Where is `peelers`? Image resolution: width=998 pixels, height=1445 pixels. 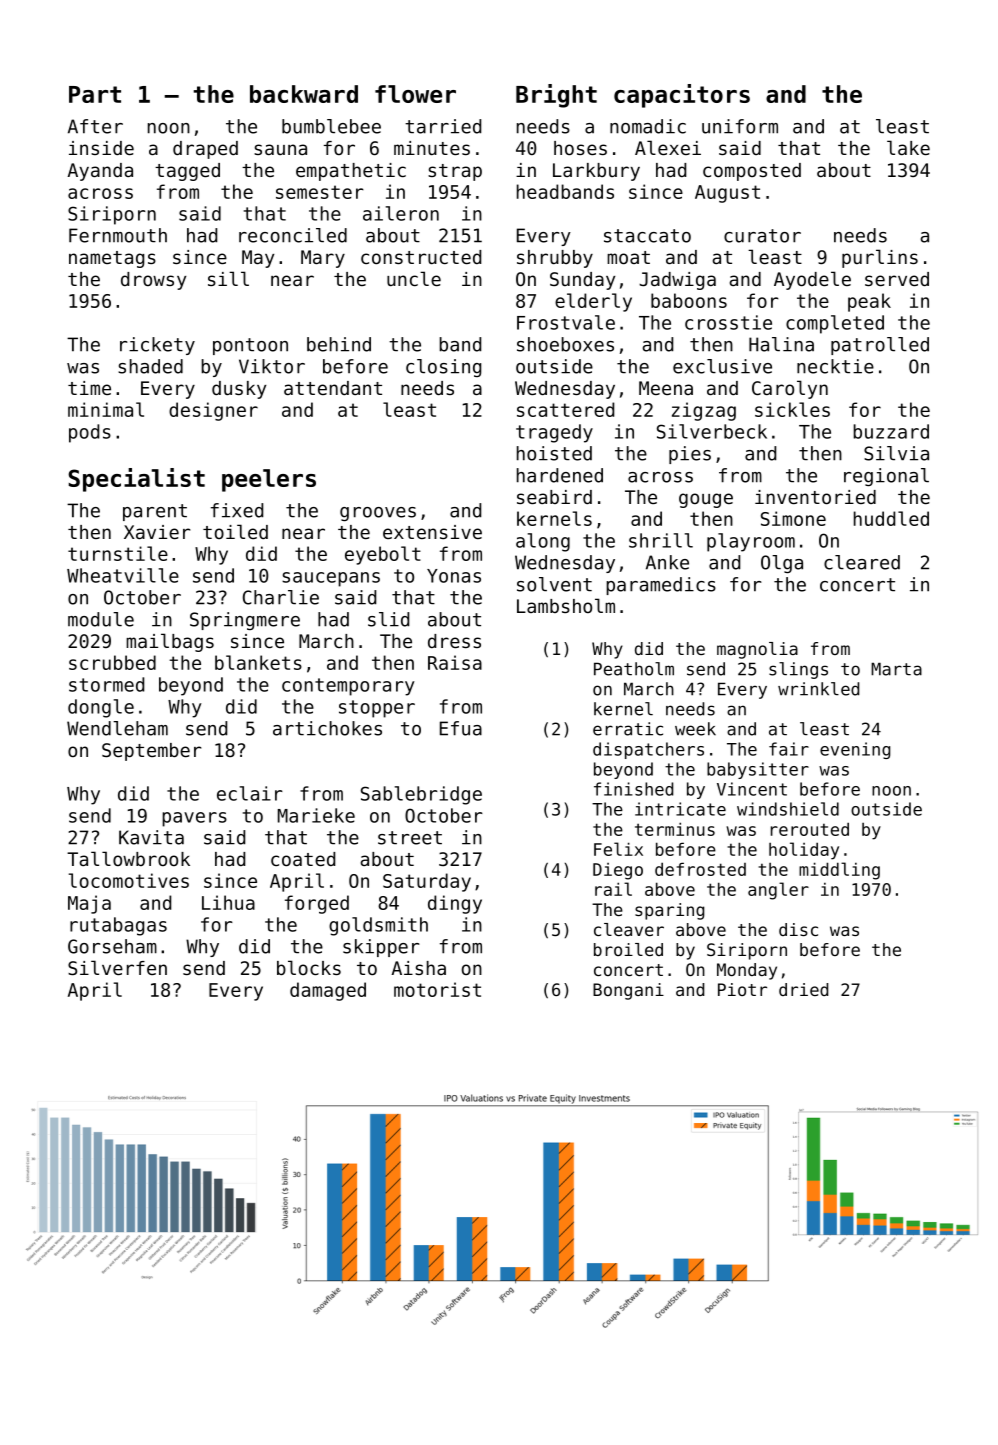 peelers is located at coordinates (269, 480).
